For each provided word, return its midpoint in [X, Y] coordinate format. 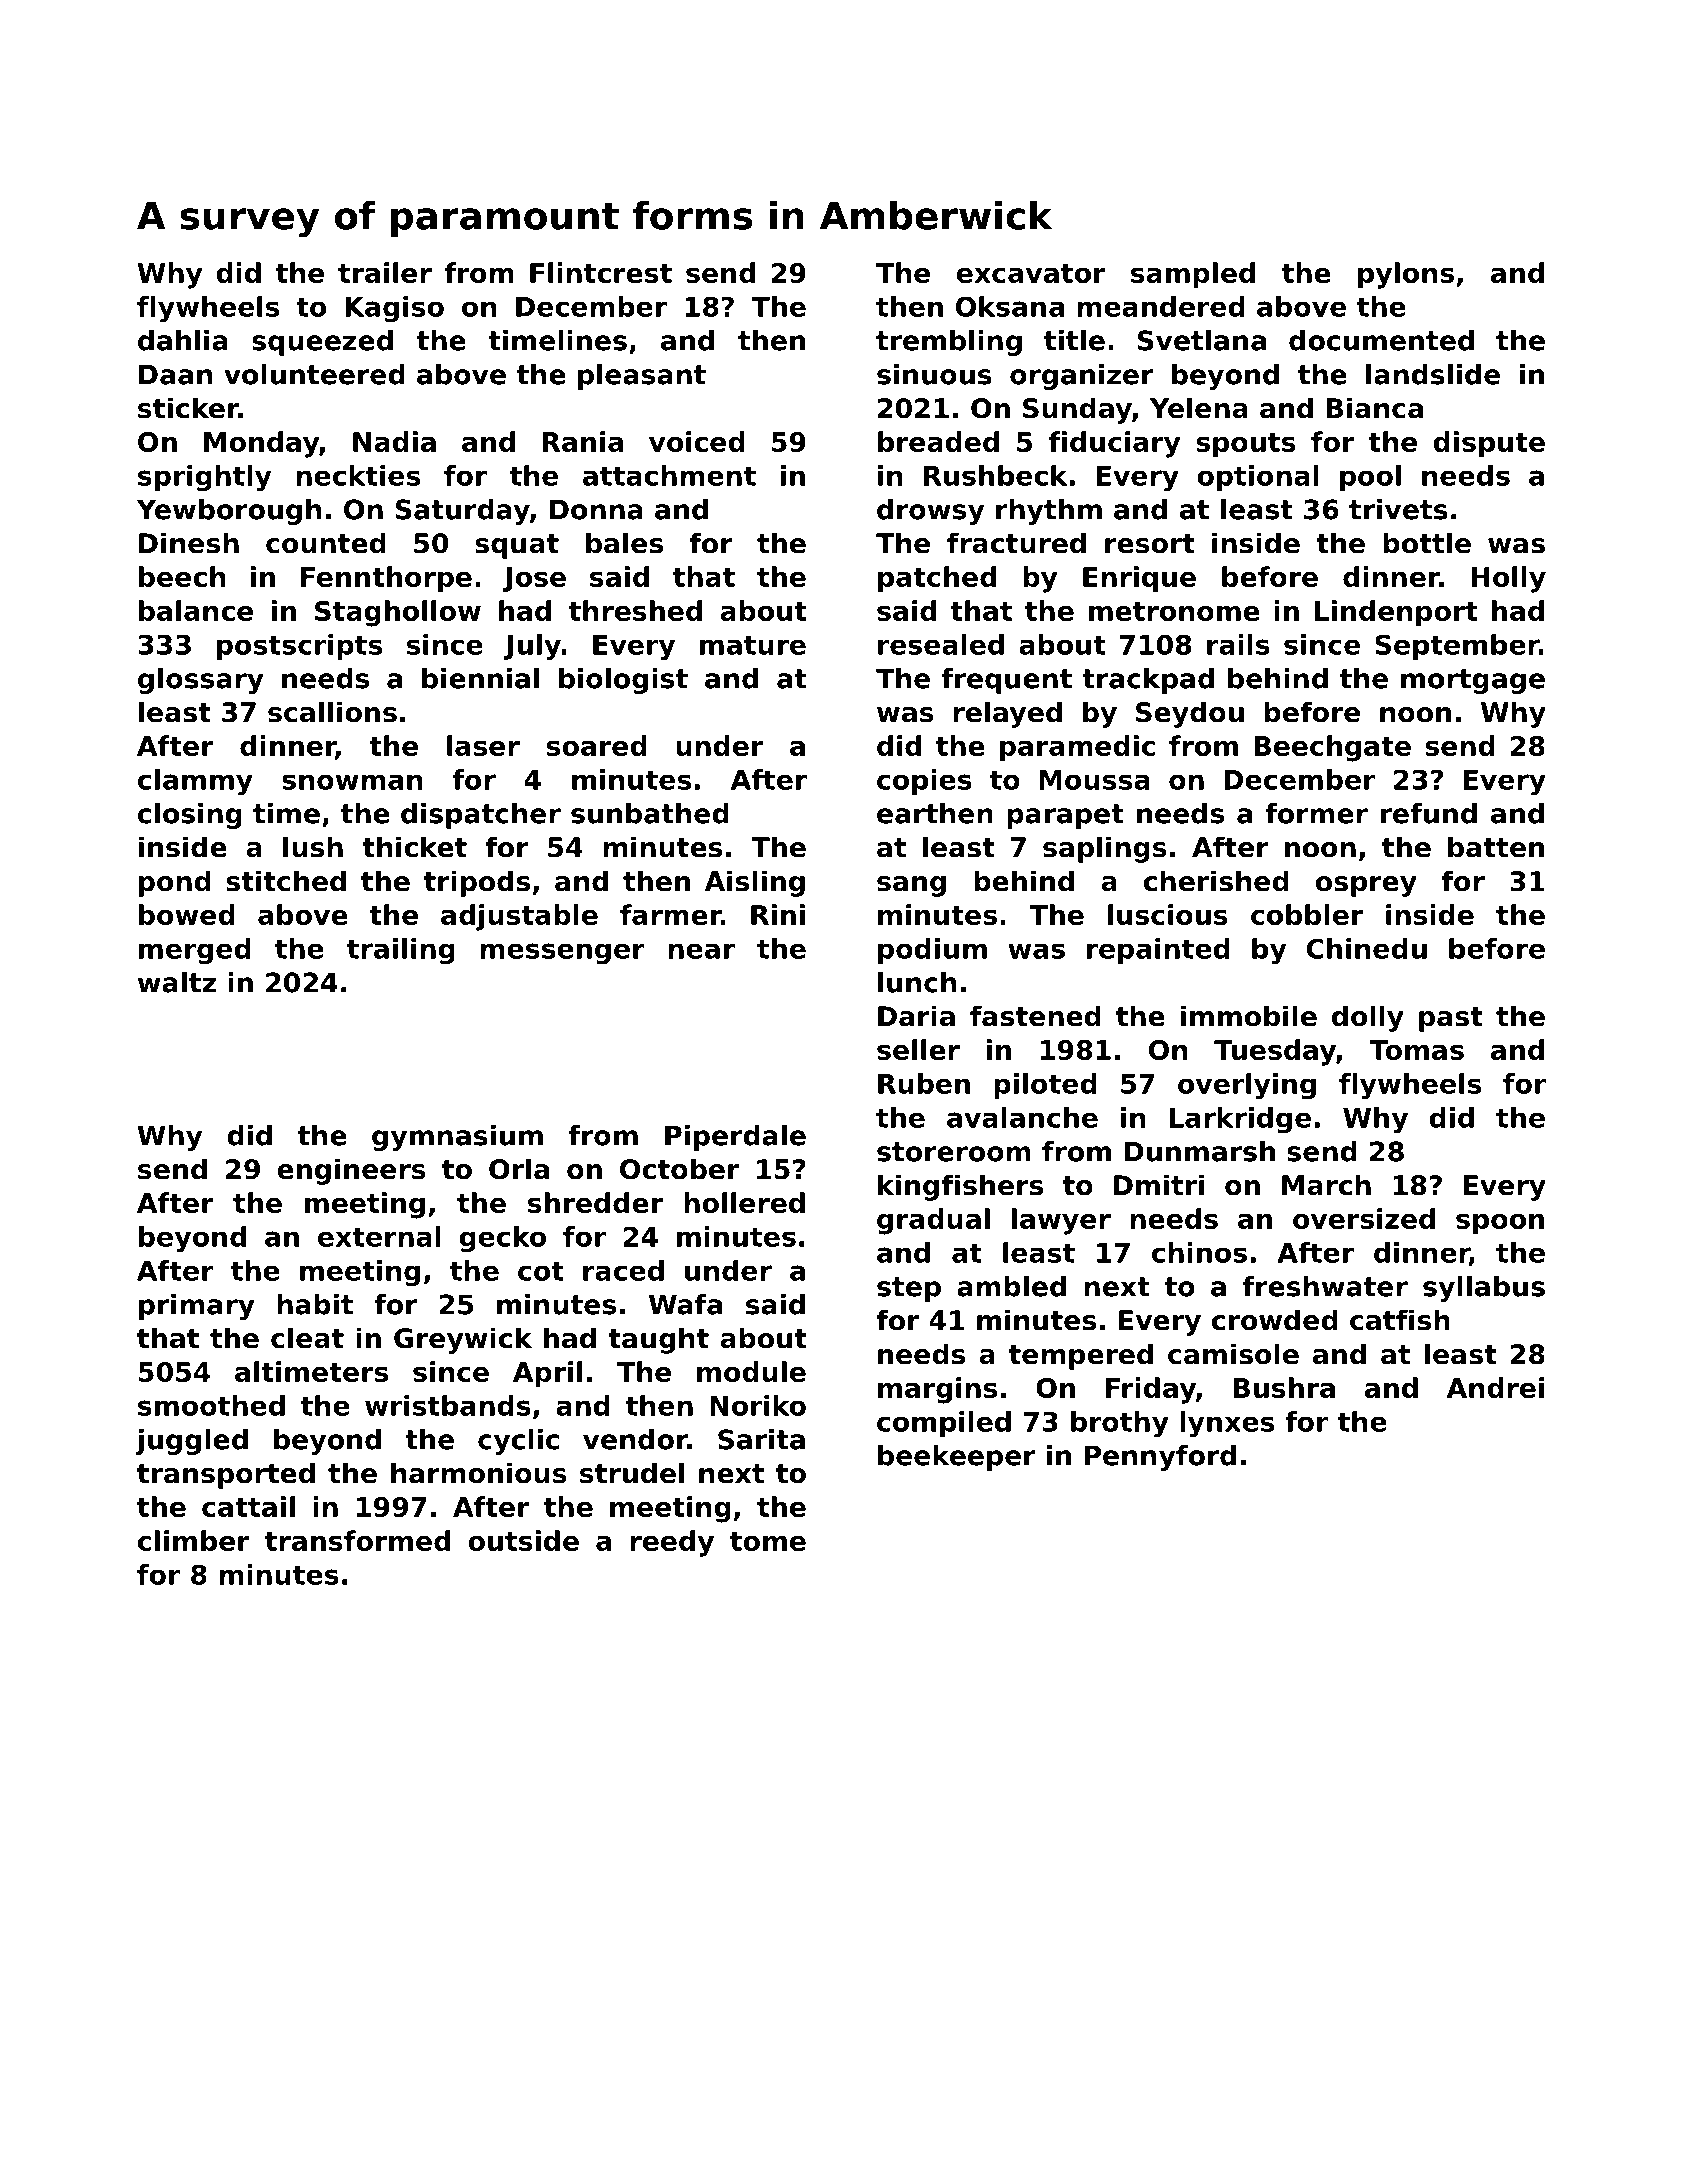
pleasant [642, 377]
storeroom [954, 1152]
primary [197, 1307]
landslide [1433, 374]
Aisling [755, 883]
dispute [1489, 444]
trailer [385, 272]
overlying [1247, 1086]
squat [517, 546]
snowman [352, 782]
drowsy [930, 512]
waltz [177, 982]
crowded [1275, 1320]
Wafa [685, 1304]
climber [194, 1540]
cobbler [1307, 914]
